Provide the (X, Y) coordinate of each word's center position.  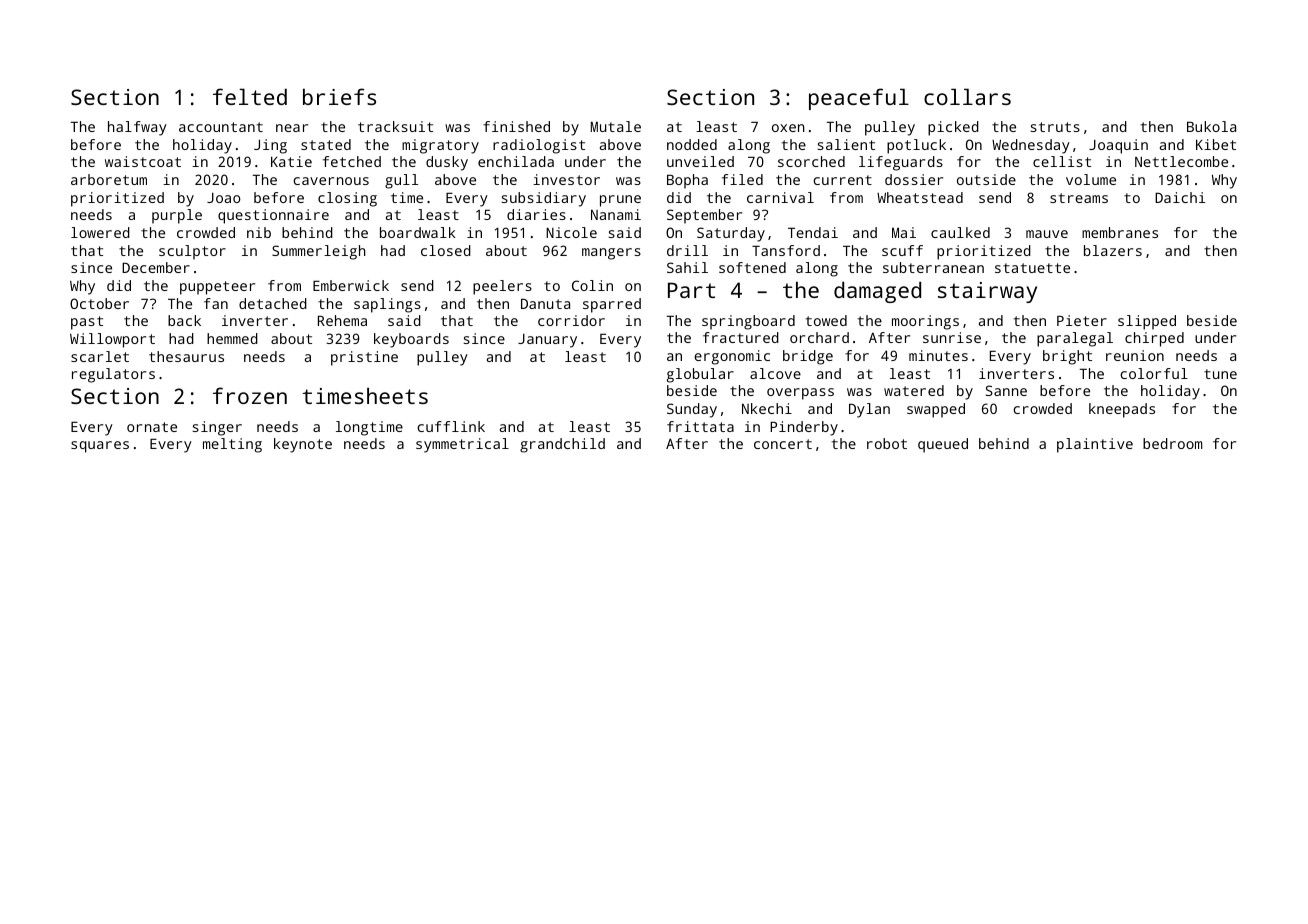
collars (967, 96)
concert (783, 444)
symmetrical (462, 445)
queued (943, 445)
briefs (339, 96)
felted (250, 96)
